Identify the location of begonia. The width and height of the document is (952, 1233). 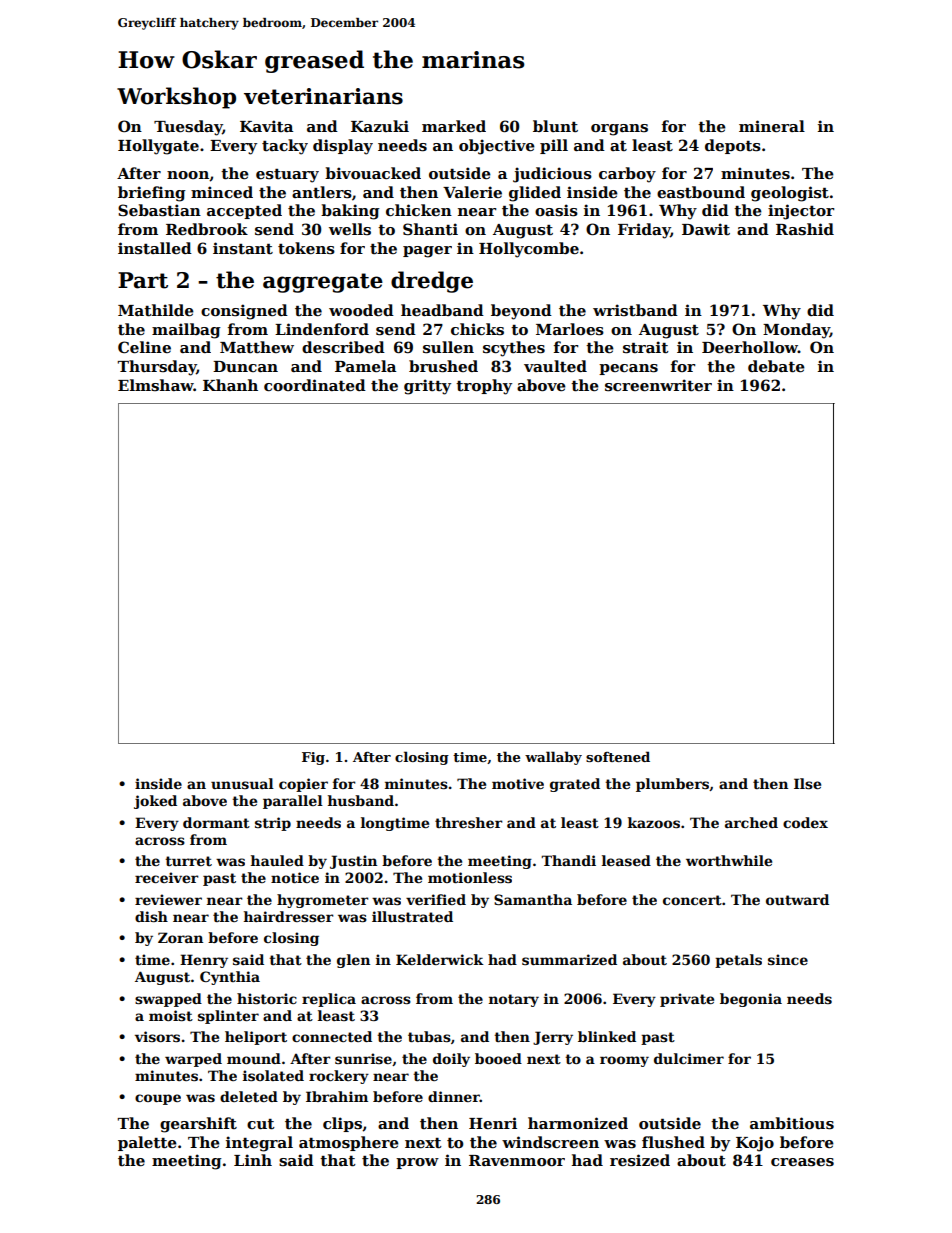
(751, 1000).
